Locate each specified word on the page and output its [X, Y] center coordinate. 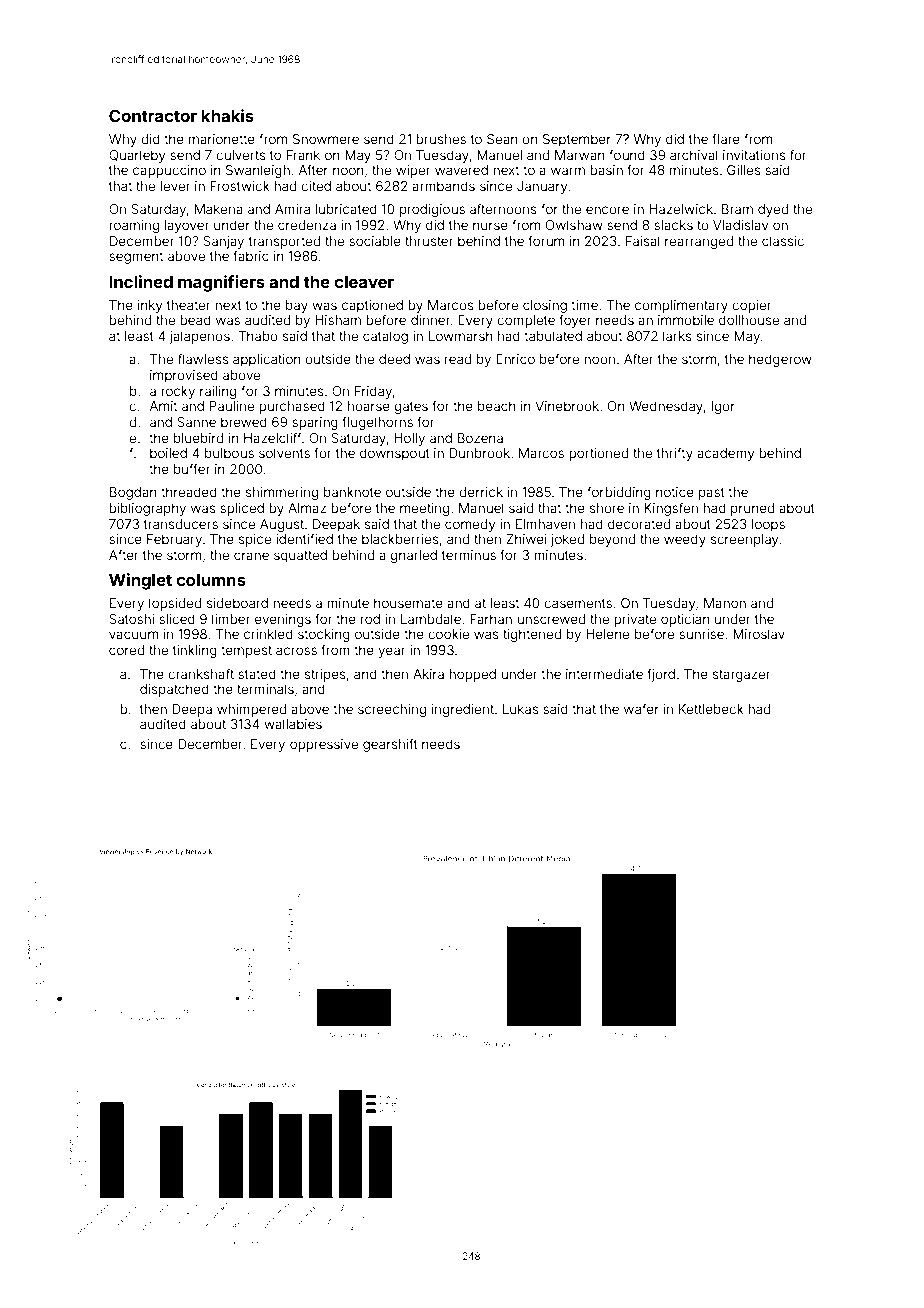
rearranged [699, 242]
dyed [773, 210]
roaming [134, 226]
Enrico [515, 359]
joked [567, 540]
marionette [222, 139]
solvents [284, 453]
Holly [409, 439]
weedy [685, 540]
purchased [292, 407]
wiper [413, 171]
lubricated [346, 209]
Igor [723, 407]
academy [725, 454]
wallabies [293, 724]
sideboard [237, 603]
